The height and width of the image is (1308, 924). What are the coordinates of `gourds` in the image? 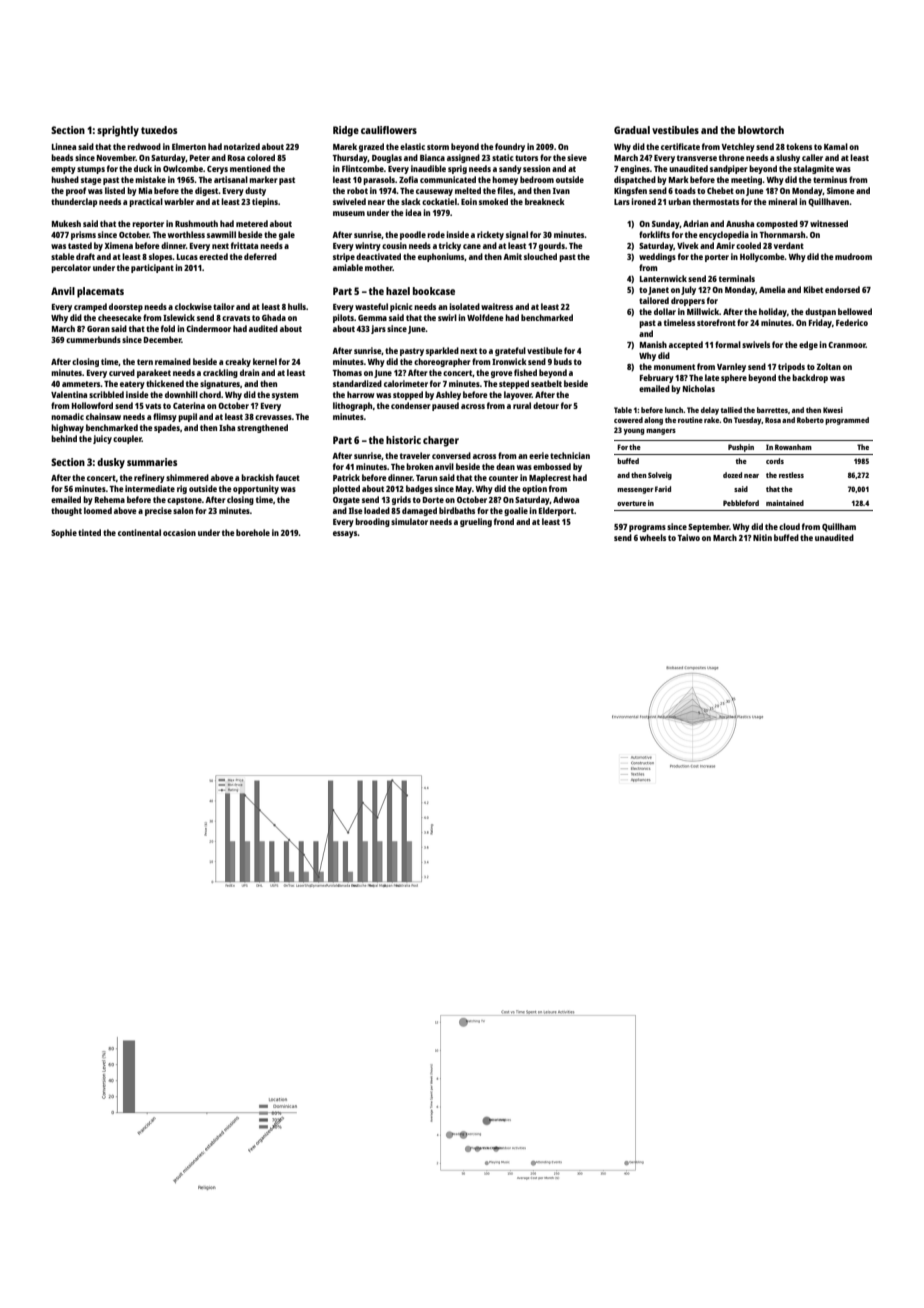 It's located at (552, 246).
